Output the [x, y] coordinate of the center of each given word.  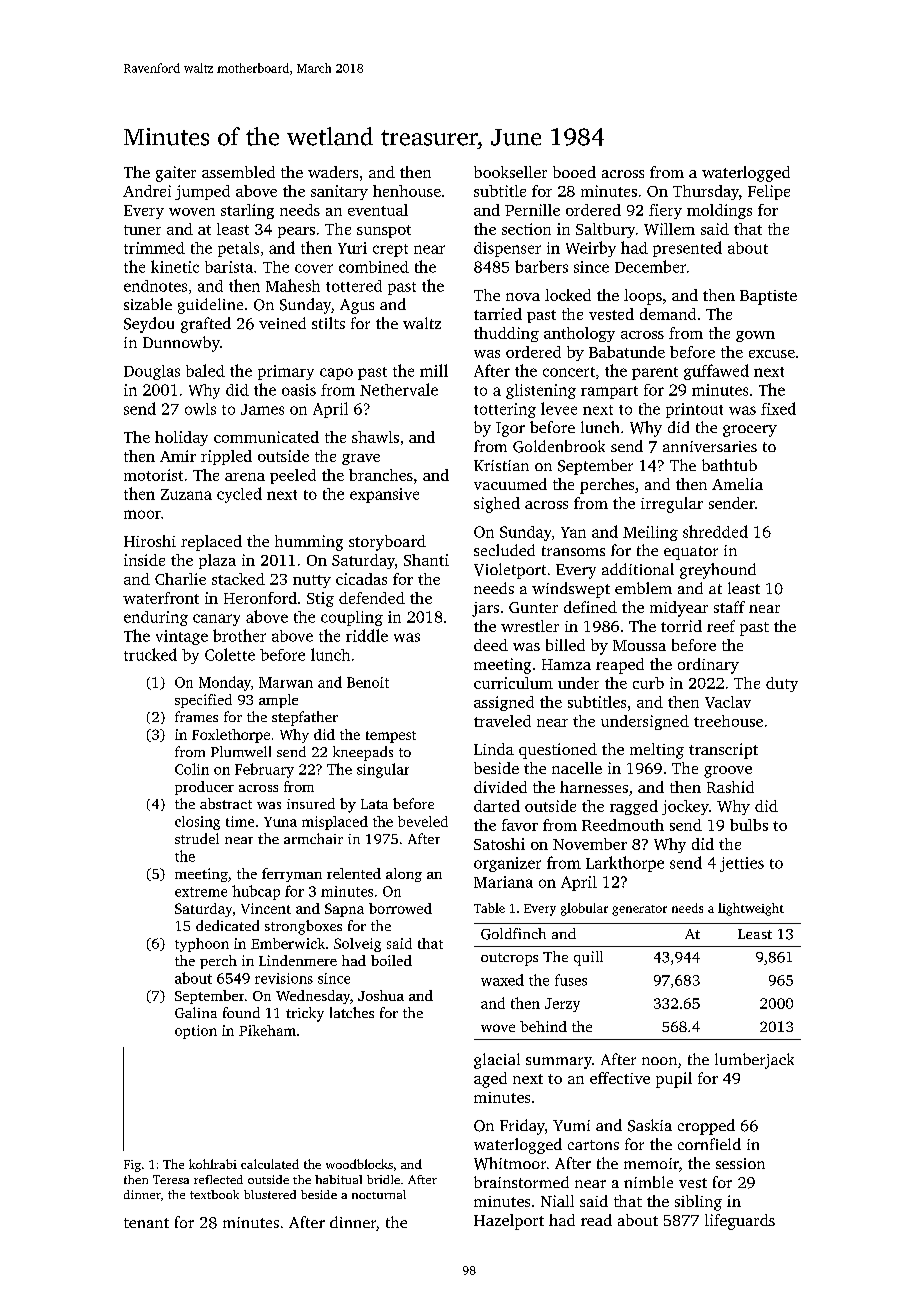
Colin [192, 769]
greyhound [718, 571]
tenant [146, 1223]
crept [390, 250]
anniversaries [710, 446]
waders [333, 172]
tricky [305, 1014]
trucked [150, 654]
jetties [742, 864]
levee [559, 408]
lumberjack [754, 1061]
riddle [367, 635]
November [590, 844]
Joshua [381, 995]
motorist [153, 475]
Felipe [769, 192]
